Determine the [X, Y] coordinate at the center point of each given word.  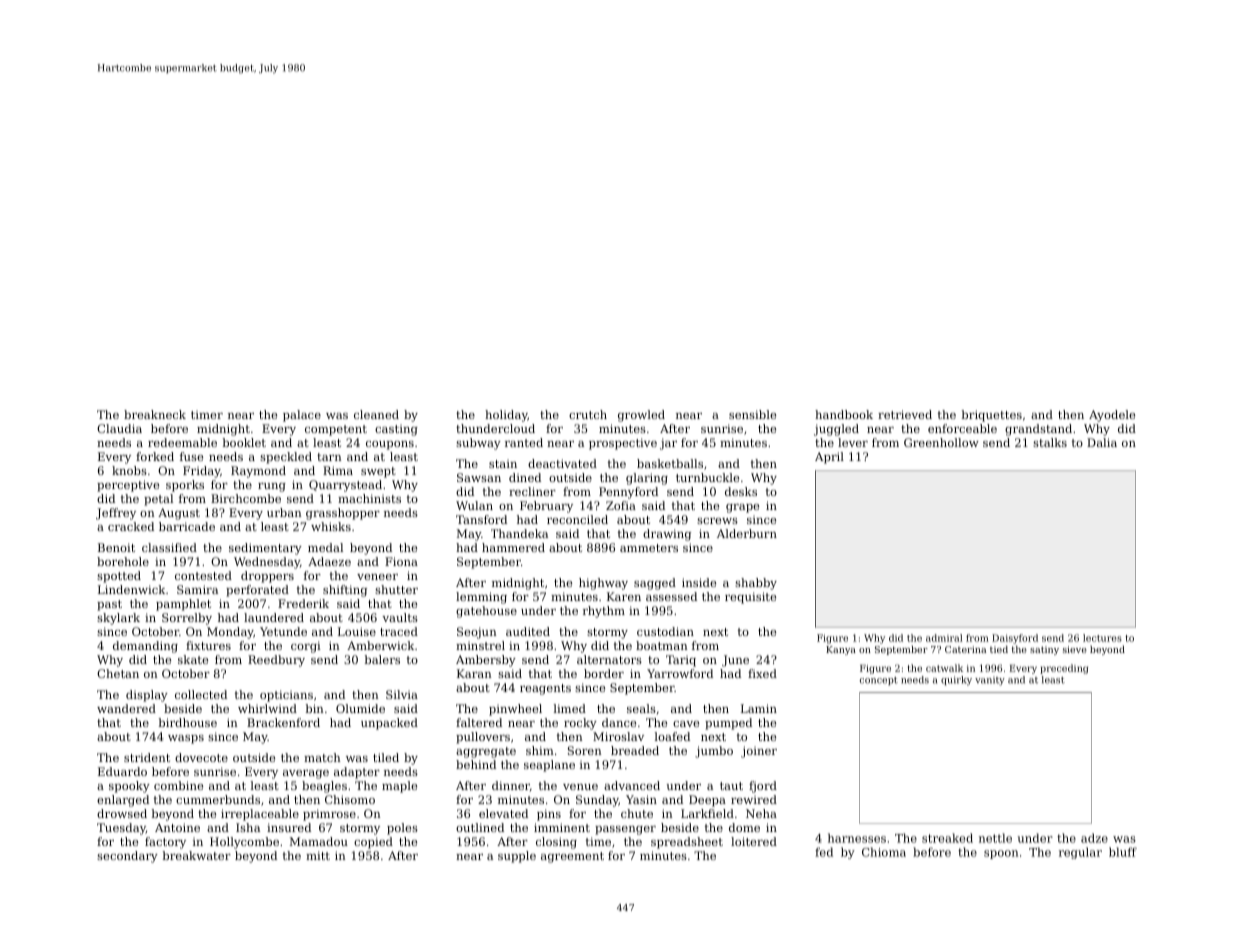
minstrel [480, 645]
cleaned [376, 414]
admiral [944, 638]
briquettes [992, 416]
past [109, 605]
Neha [761, 813]
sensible [752, 414]
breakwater [197, 855]
